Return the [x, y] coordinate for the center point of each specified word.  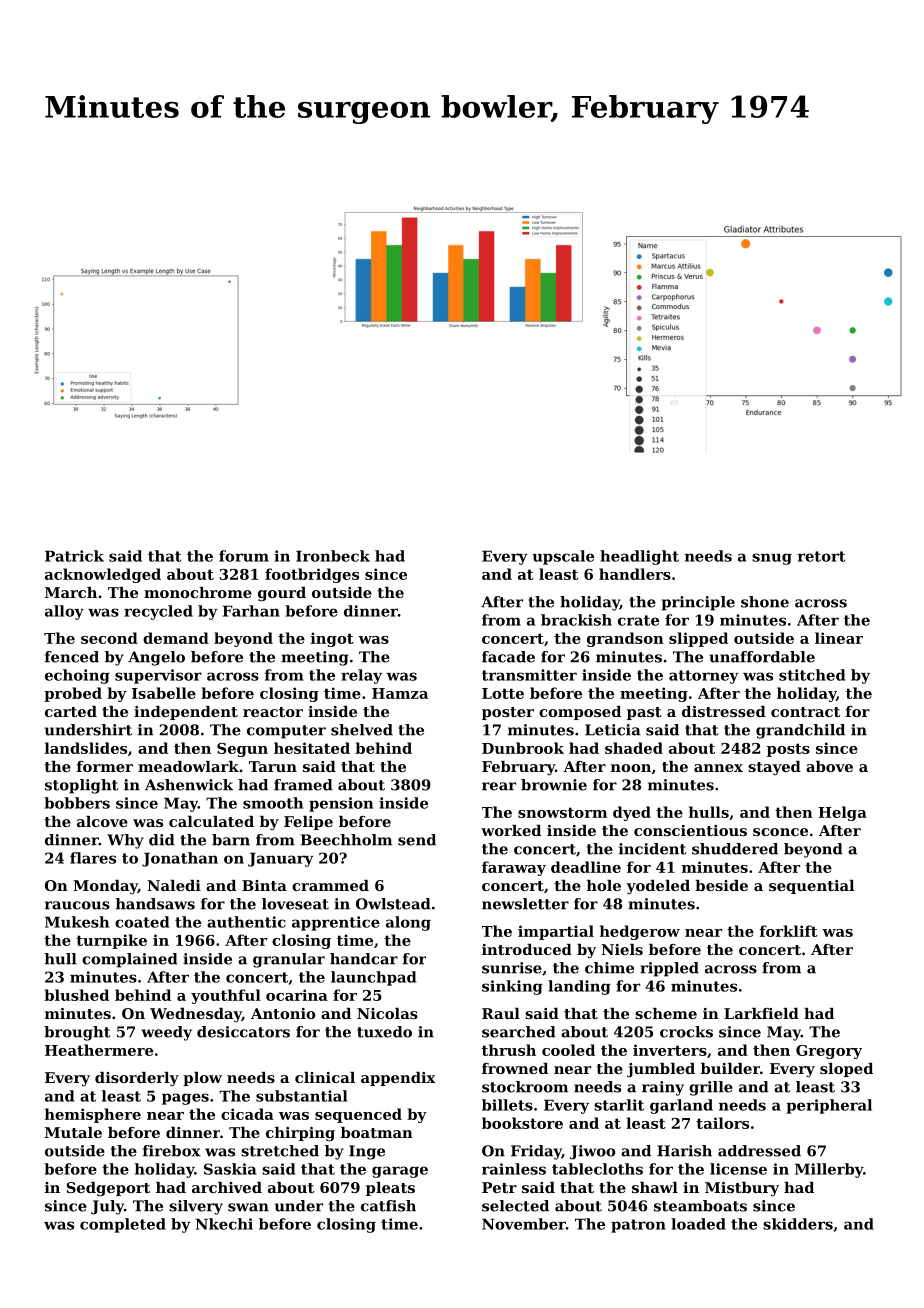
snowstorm [562, 812]
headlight [639, 557]
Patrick [74, 556]
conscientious [690, 830]
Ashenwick [189, 785]
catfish [388, 1206]
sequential [811, 887]
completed [123, 1225]
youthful [226, 996]
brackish [576, 620]
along [408, 923]
